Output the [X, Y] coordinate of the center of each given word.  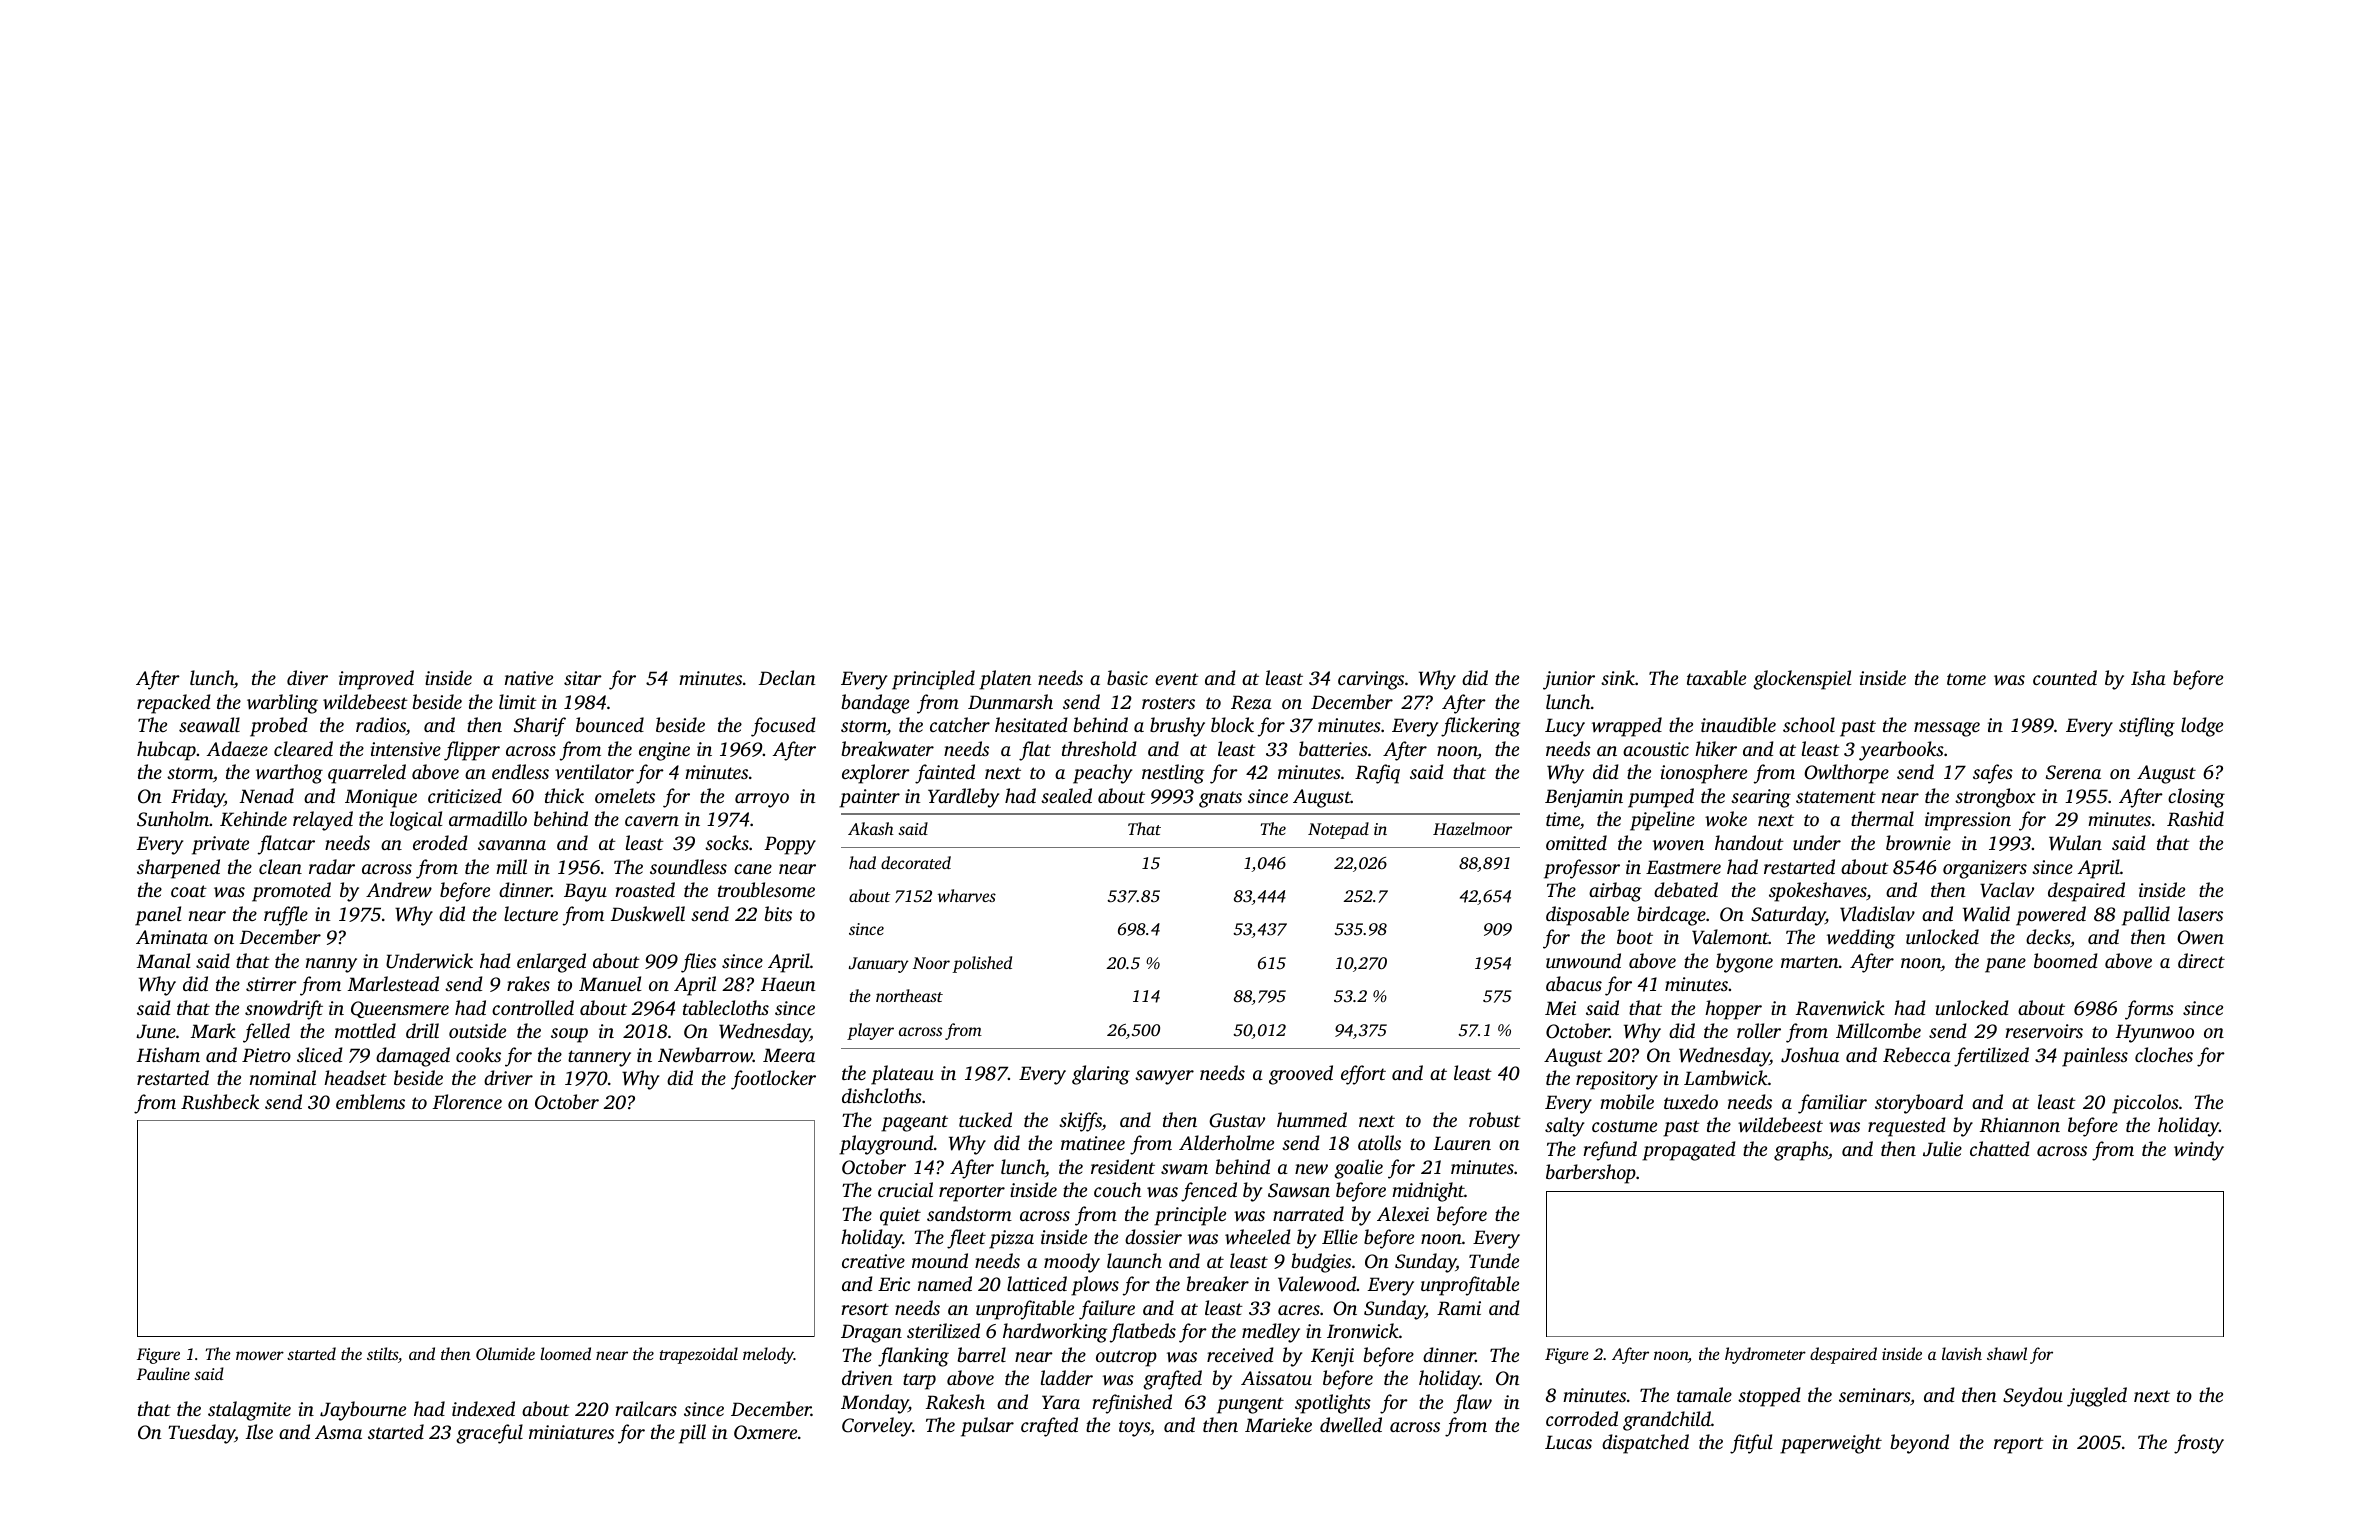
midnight [1428, 1192]
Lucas [1568, 1442]
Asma [338, 1432]
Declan [787, 677]
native [529, 678]
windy [2199, 1151]
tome [1966, 679]
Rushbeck [220, 1102]
